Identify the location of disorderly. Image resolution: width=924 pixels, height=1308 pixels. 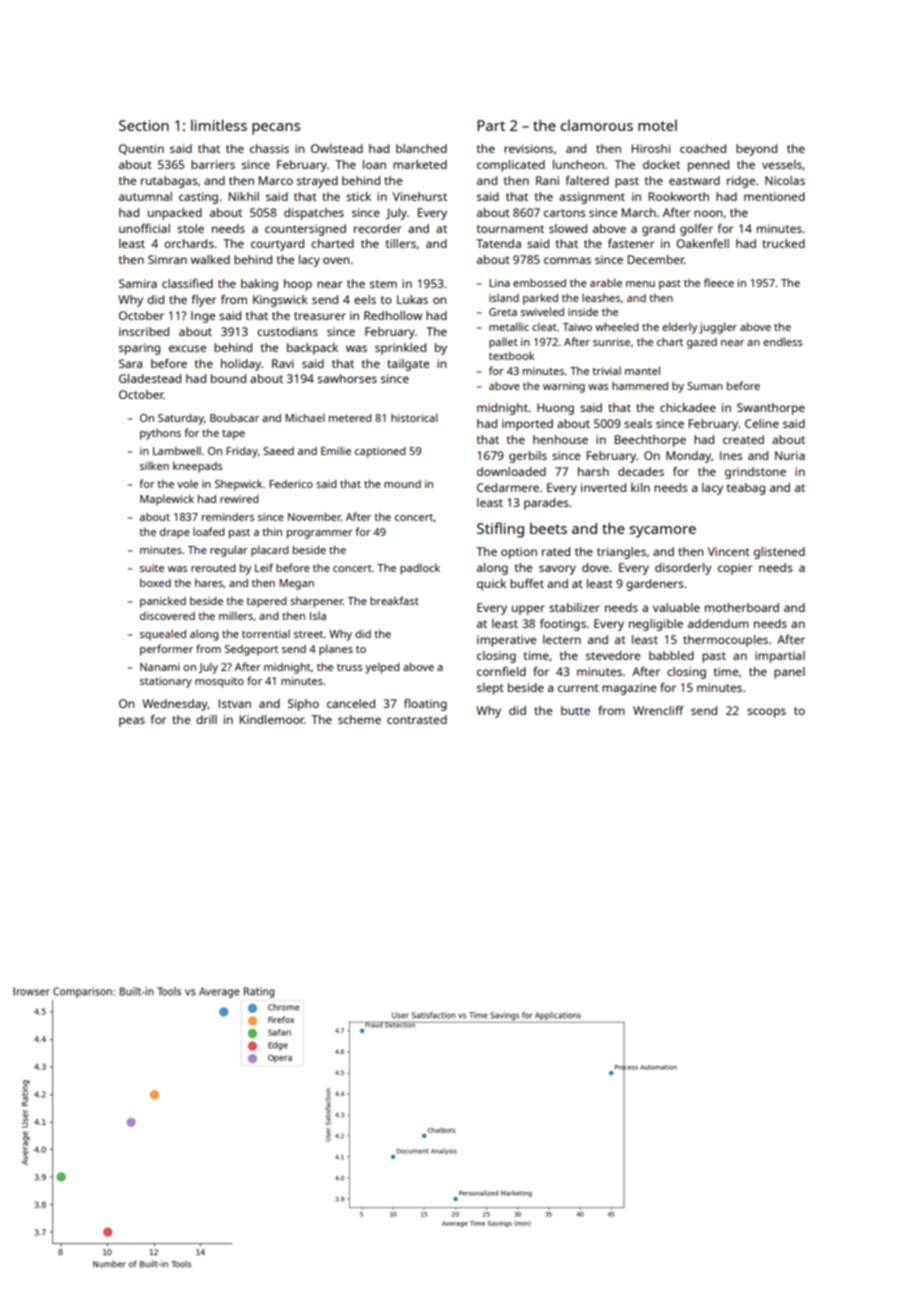
(683, 569).
